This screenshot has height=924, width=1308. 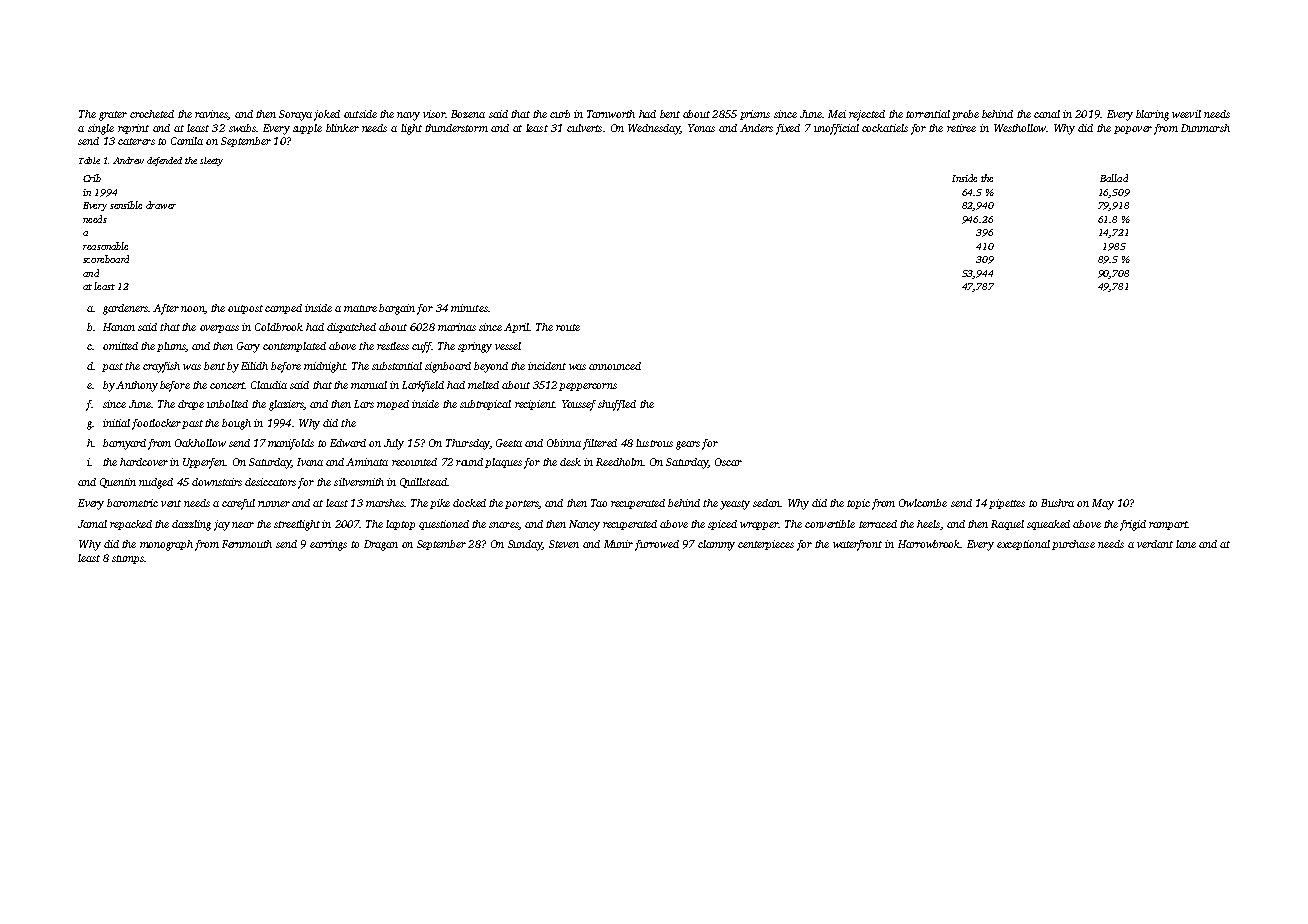 What do you see at coordinates (1047, 114) in the screenshot?
I see `canal` at bounding box center [1047, 114].
